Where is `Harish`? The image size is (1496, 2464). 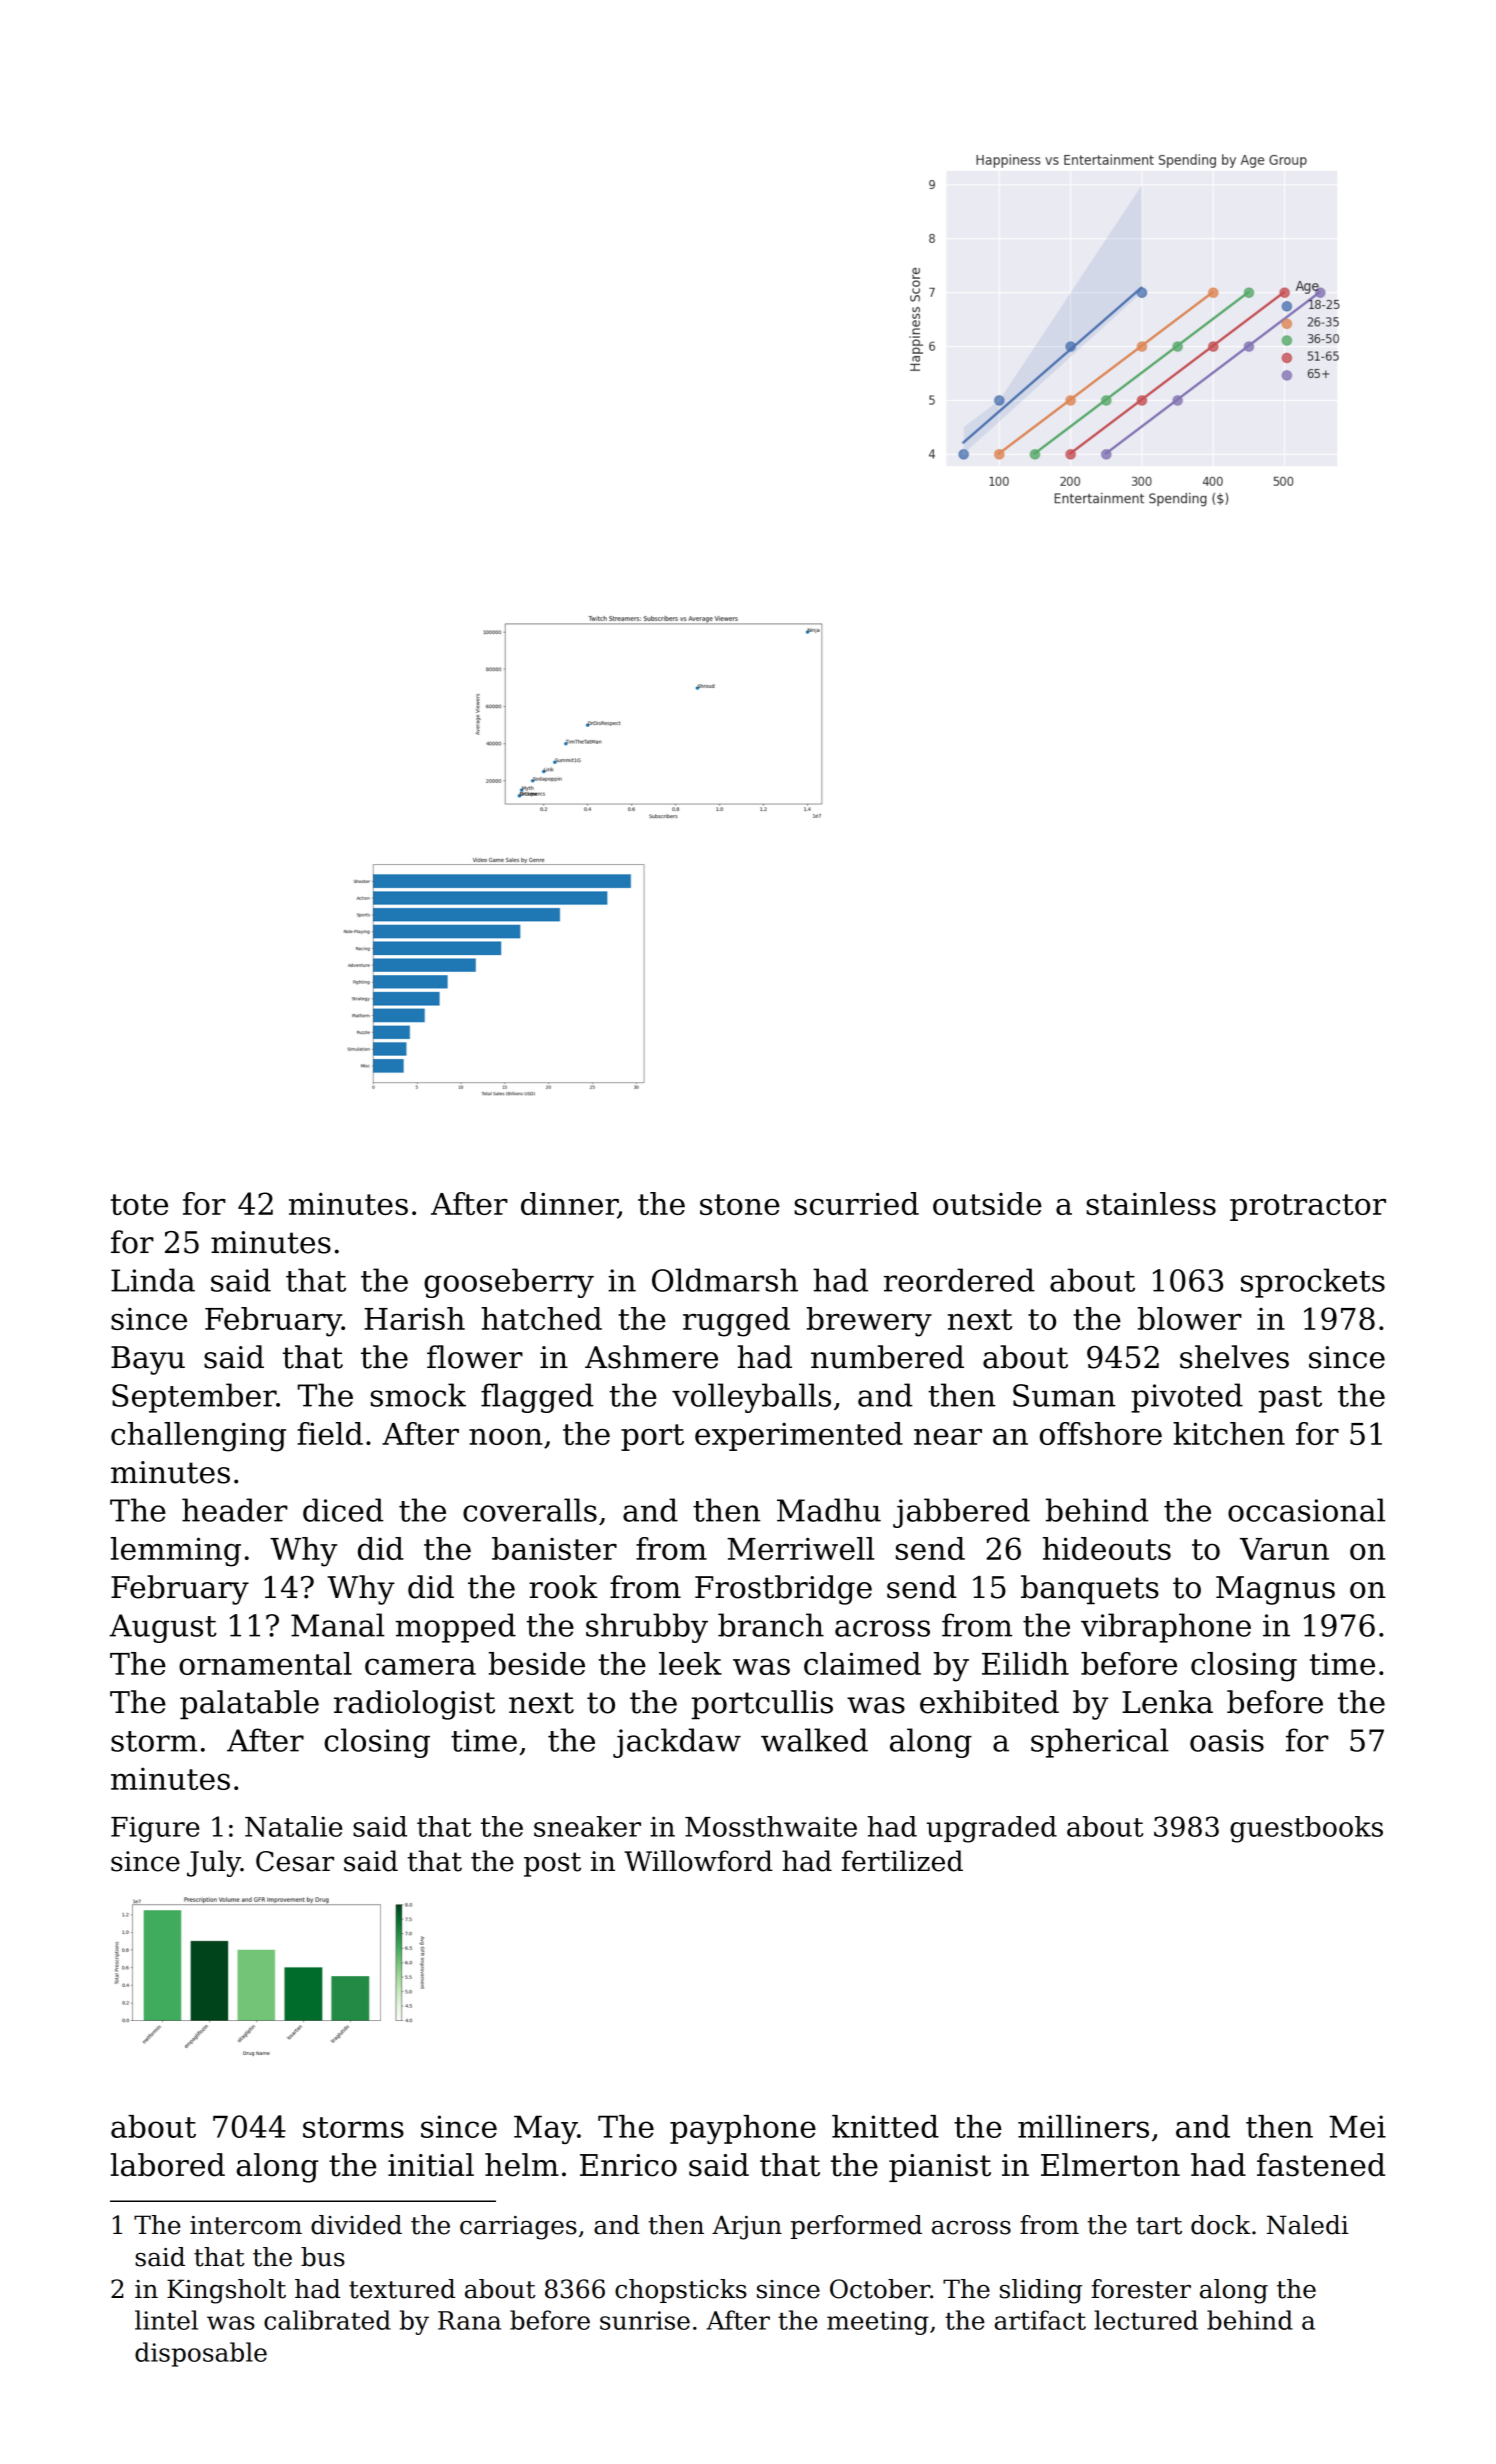 Harish is located at coordinates (414, 1318).
